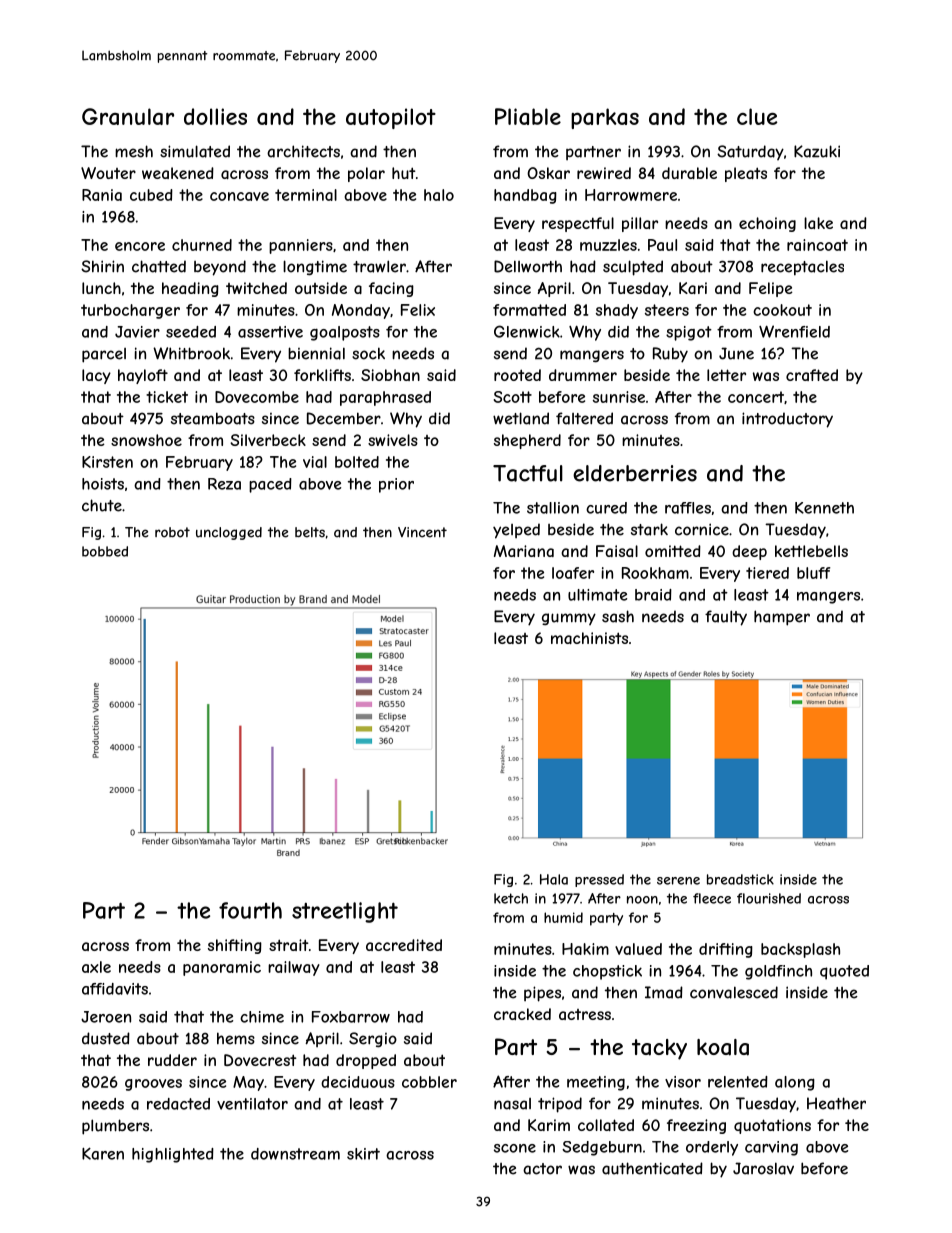  What do you see at coordinates (818, 223) in the screenshot?
I see `lake` at bounding box center [818, 223].
